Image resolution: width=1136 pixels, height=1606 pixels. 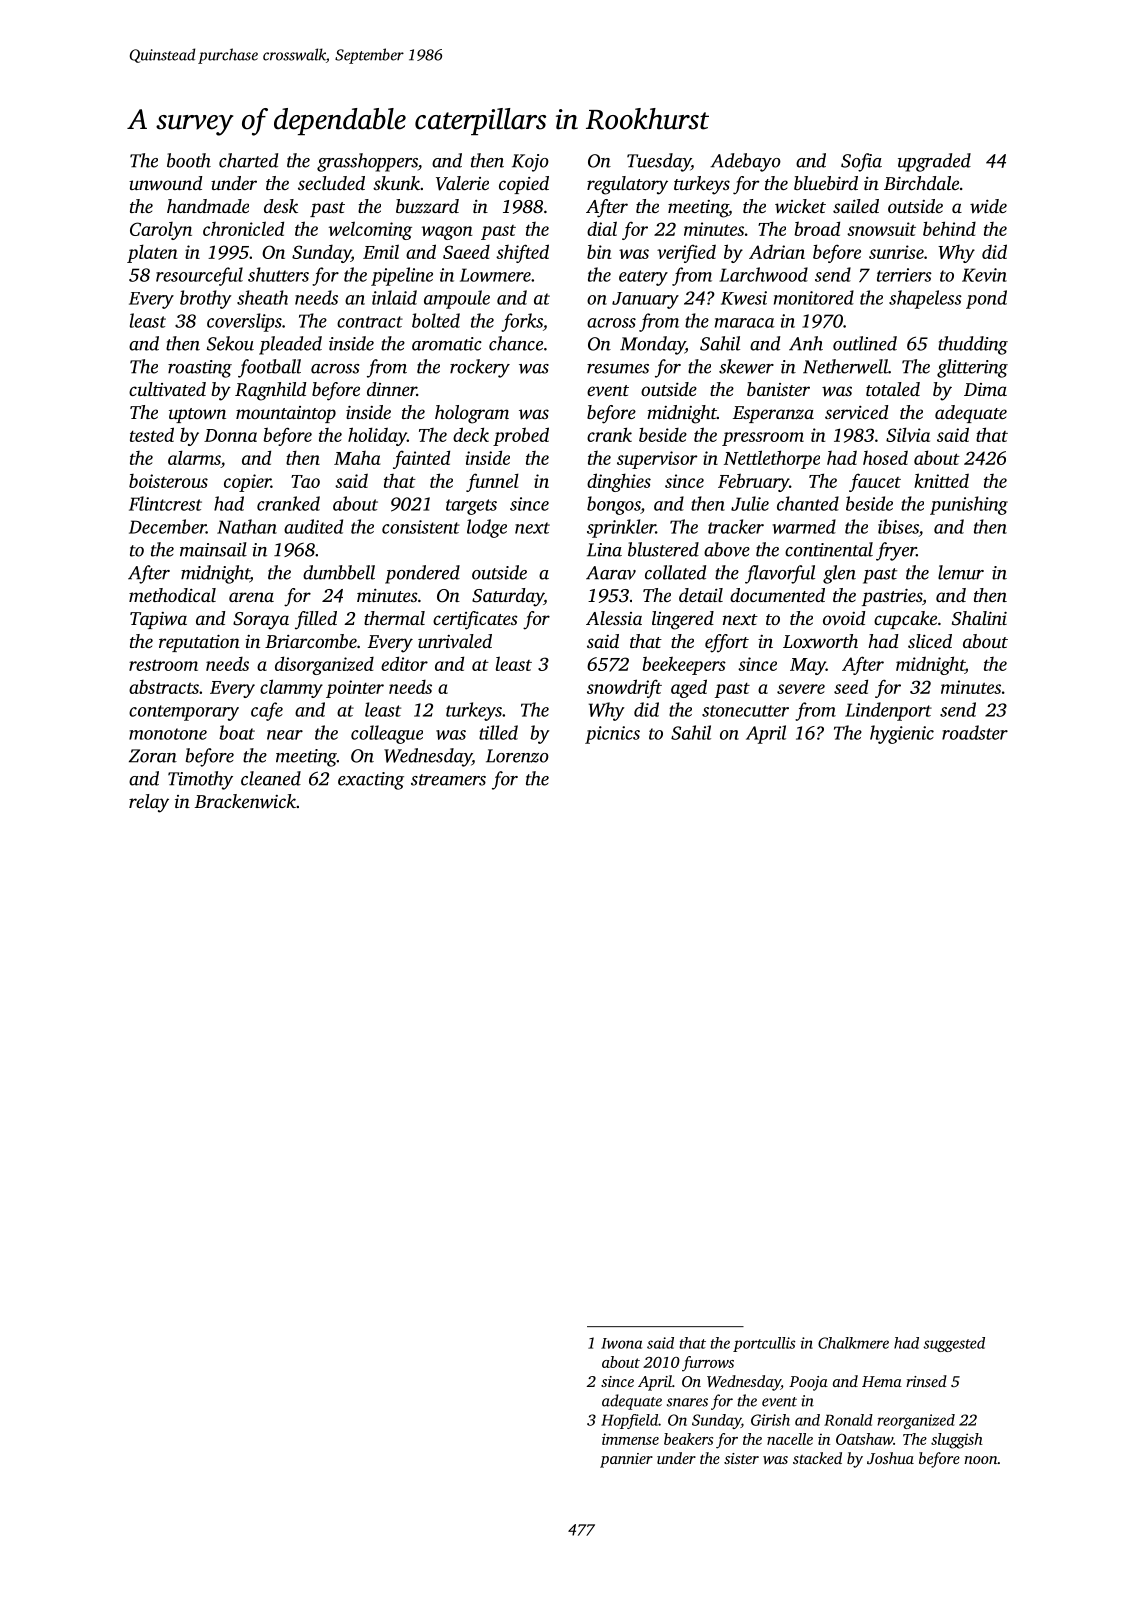 I want to click on roadster, so click(x=975, y=732).
